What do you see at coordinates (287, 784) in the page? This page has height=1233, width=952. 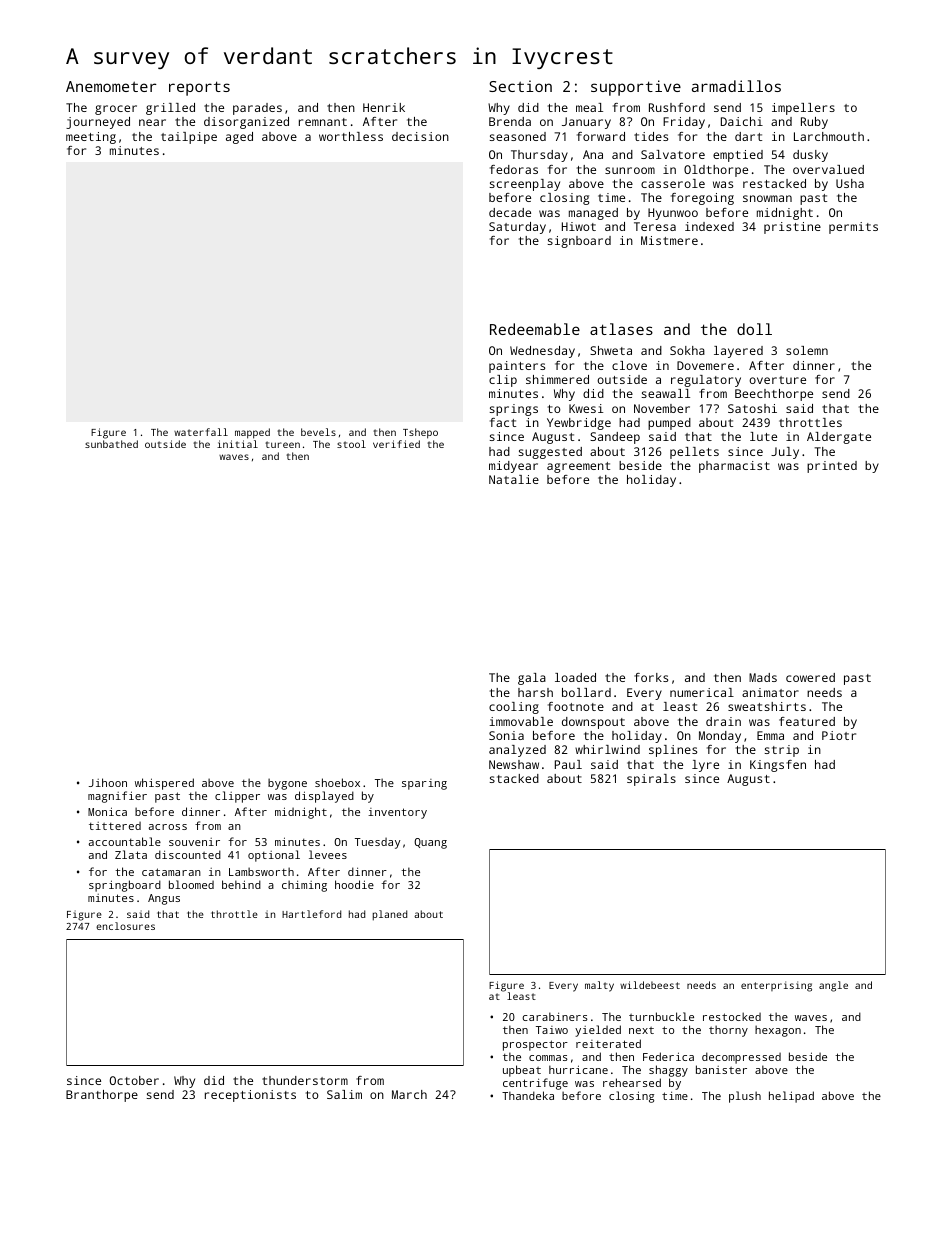 I see `bygone` at bounding box center [287, 784].
